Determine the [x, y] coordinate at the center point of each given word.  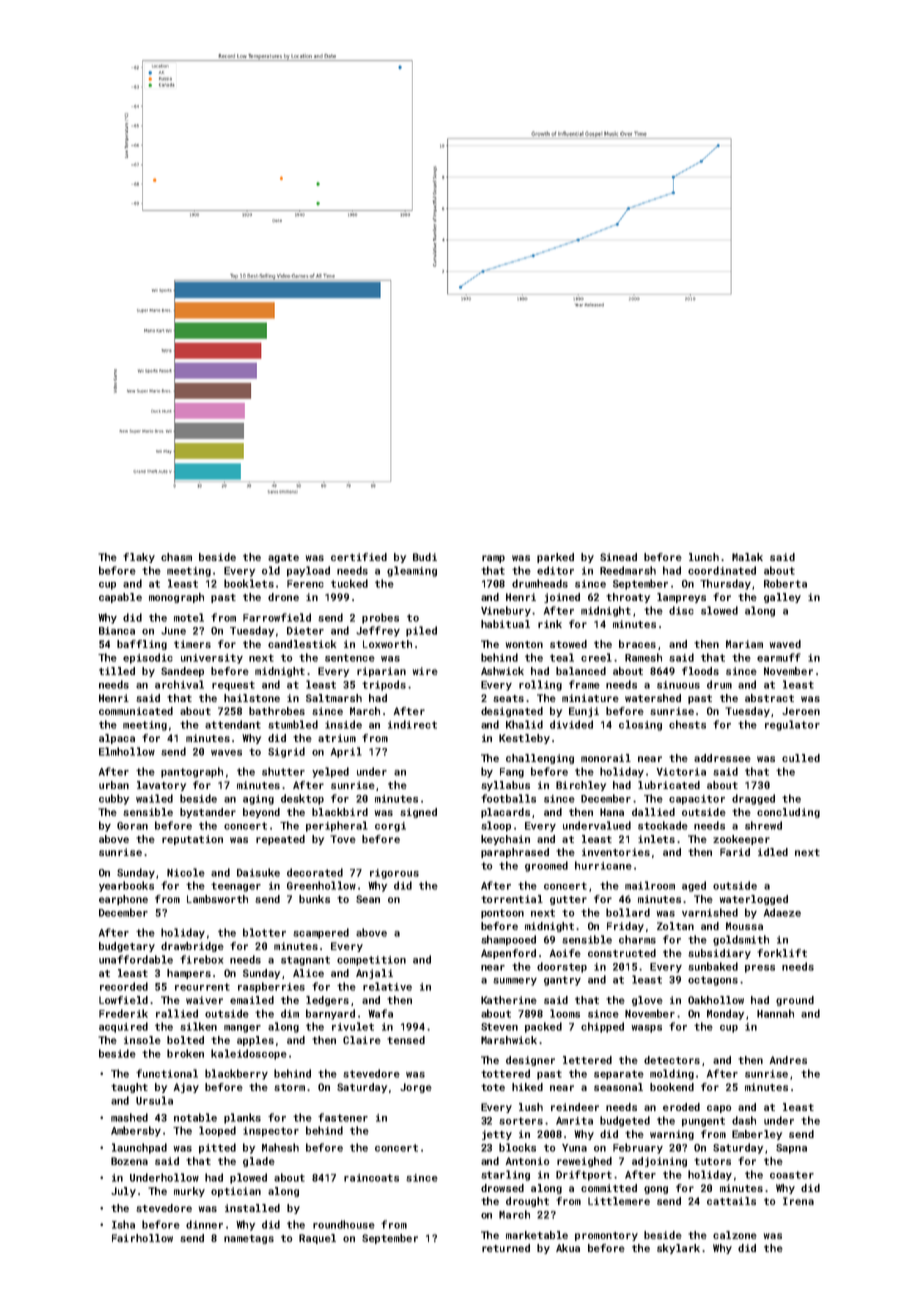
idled [773, 852]
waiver [204, 1000]
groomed [546, 866]
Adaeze [782, 912]
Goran [132, 826]
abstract [769, 698]
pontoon [502, 914]
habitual [505, 624]
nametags [249, 1239]
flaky [139, 558]
